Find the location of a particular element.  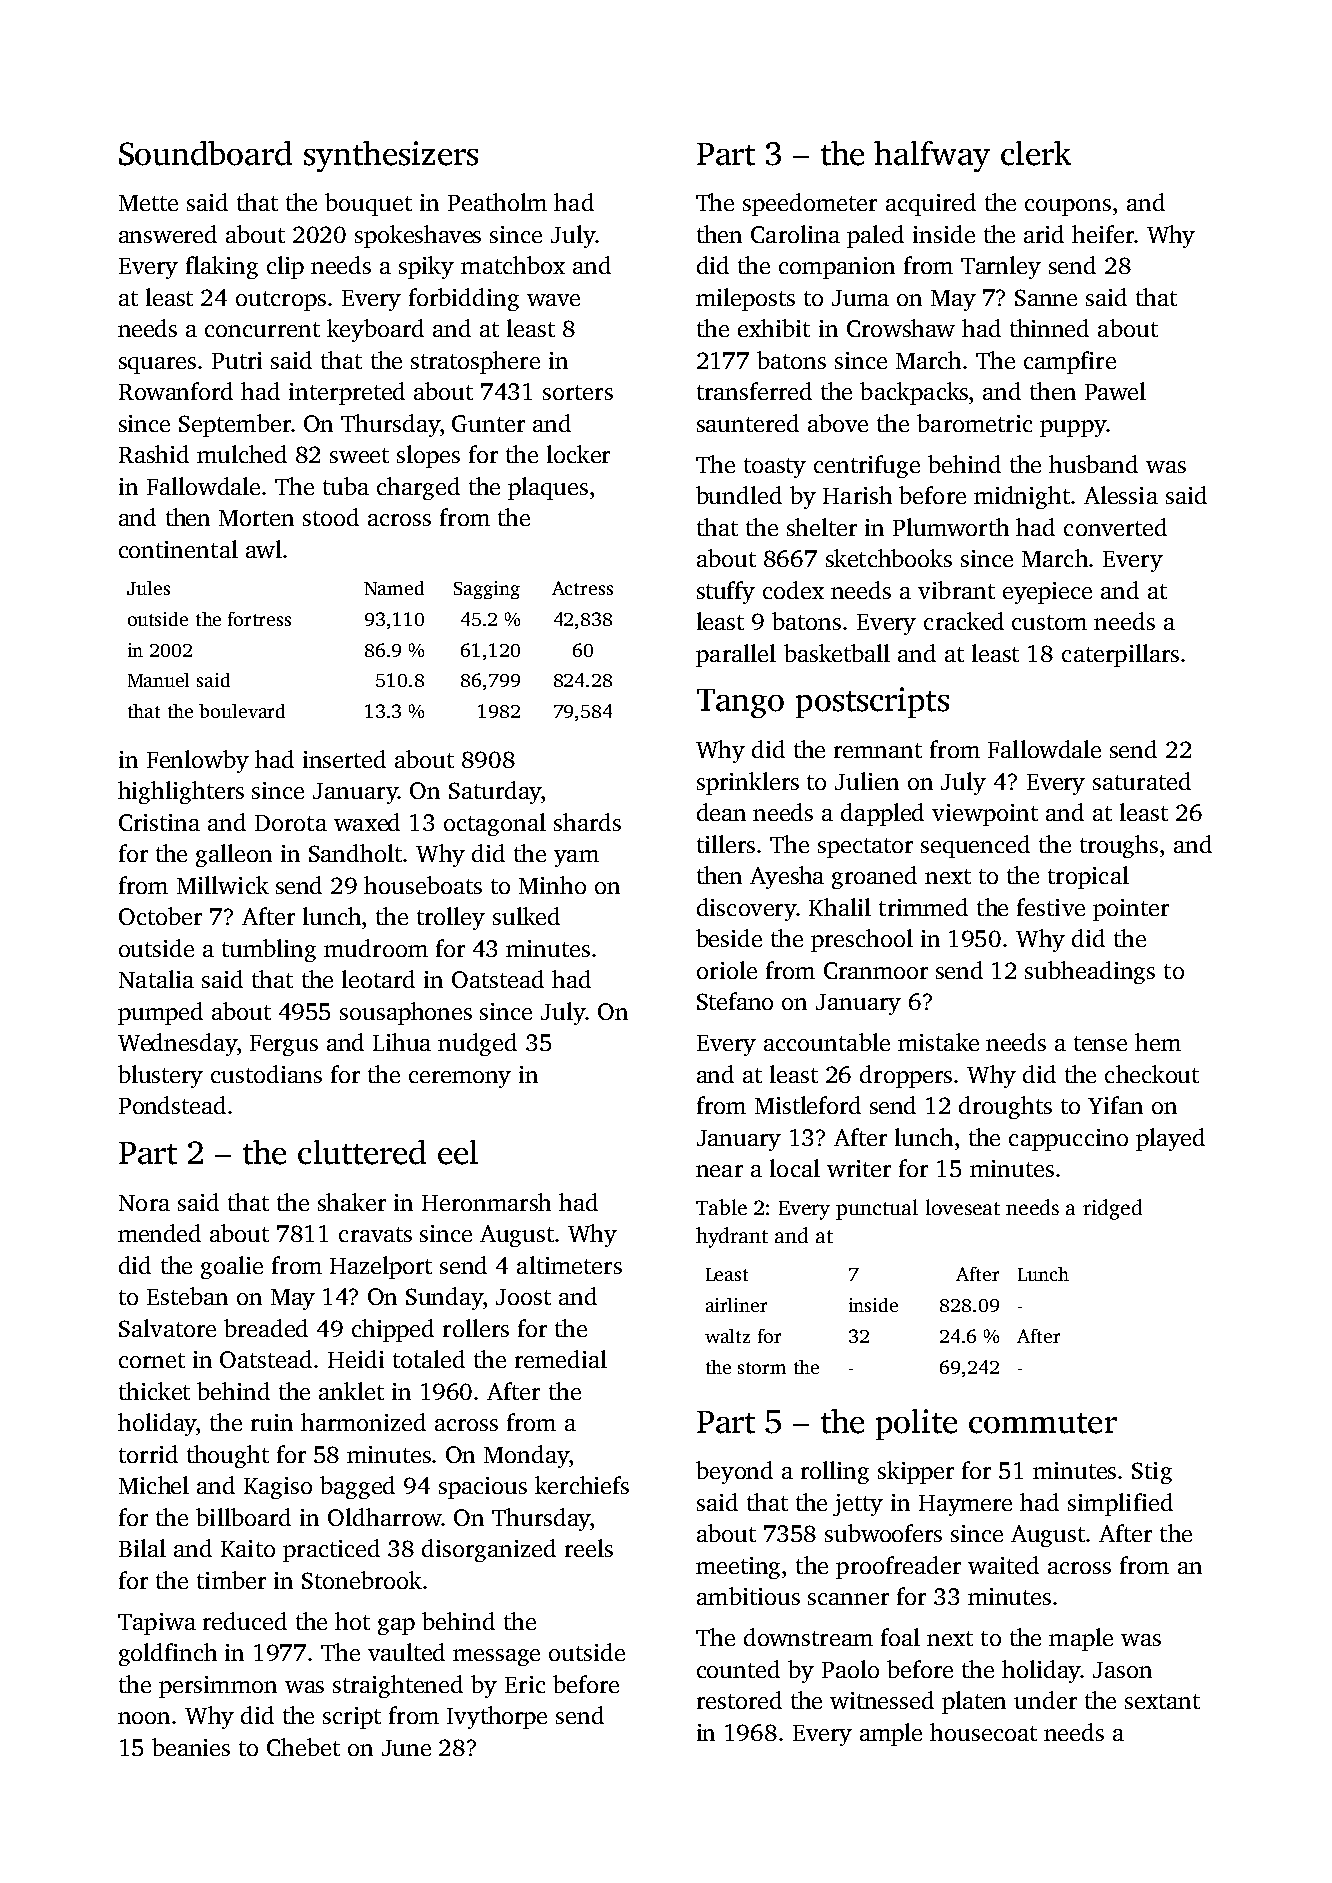

flaking is located at coordinates (222, 267).
